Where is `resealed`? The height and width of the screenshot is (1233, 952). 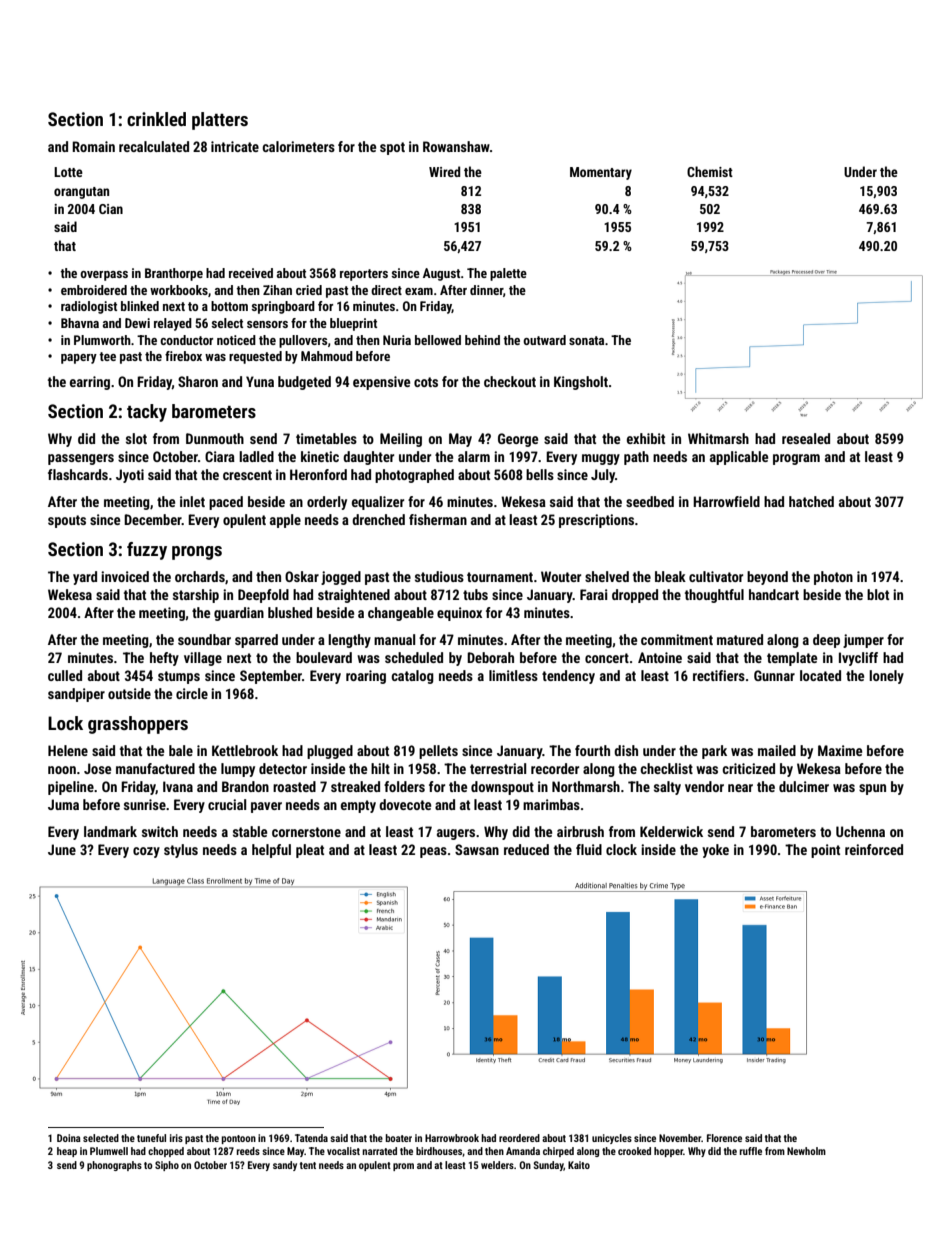
resealed is located at coordinates (806, 438).
